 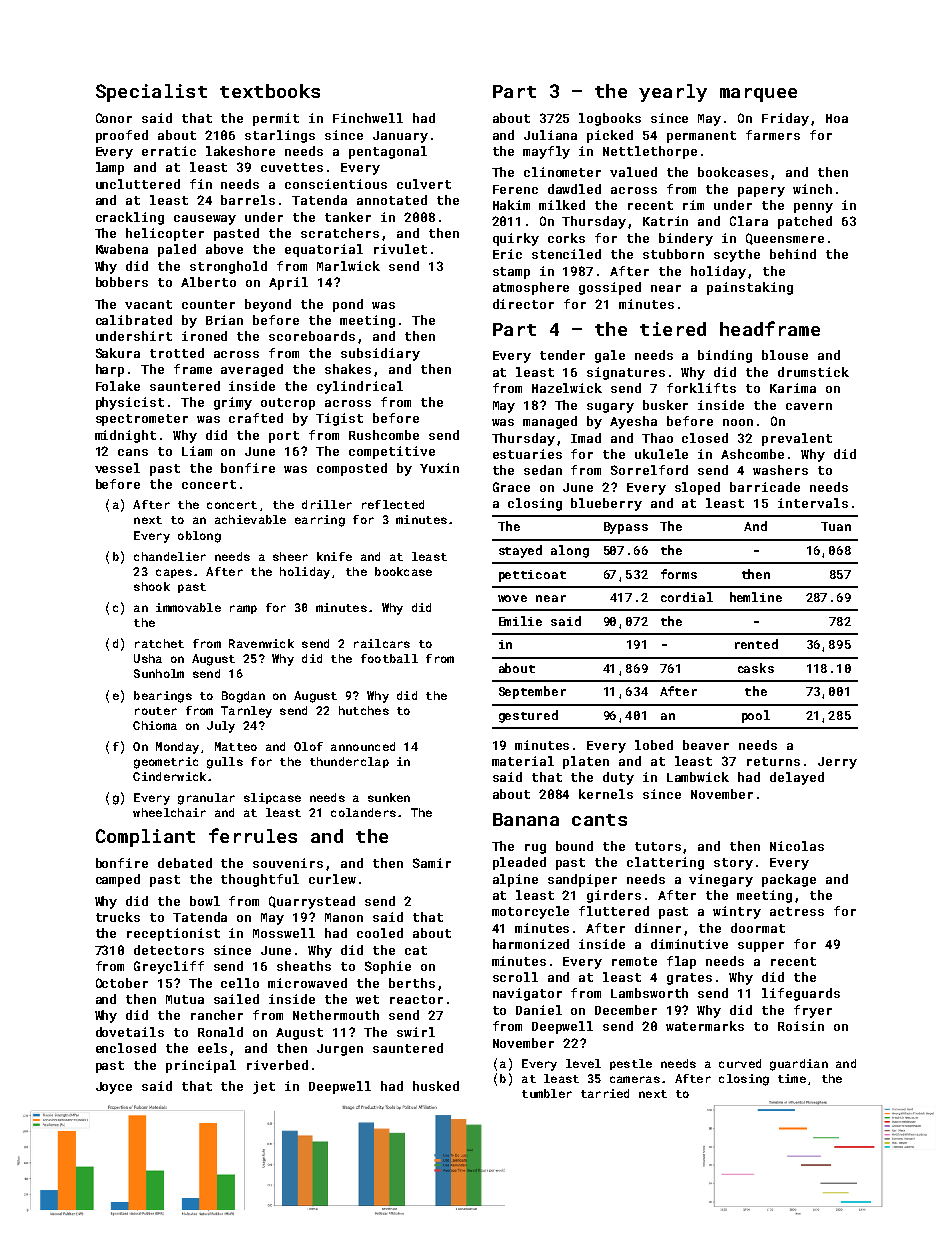 I want to click on textbooks, so click(x=270, y=91).
